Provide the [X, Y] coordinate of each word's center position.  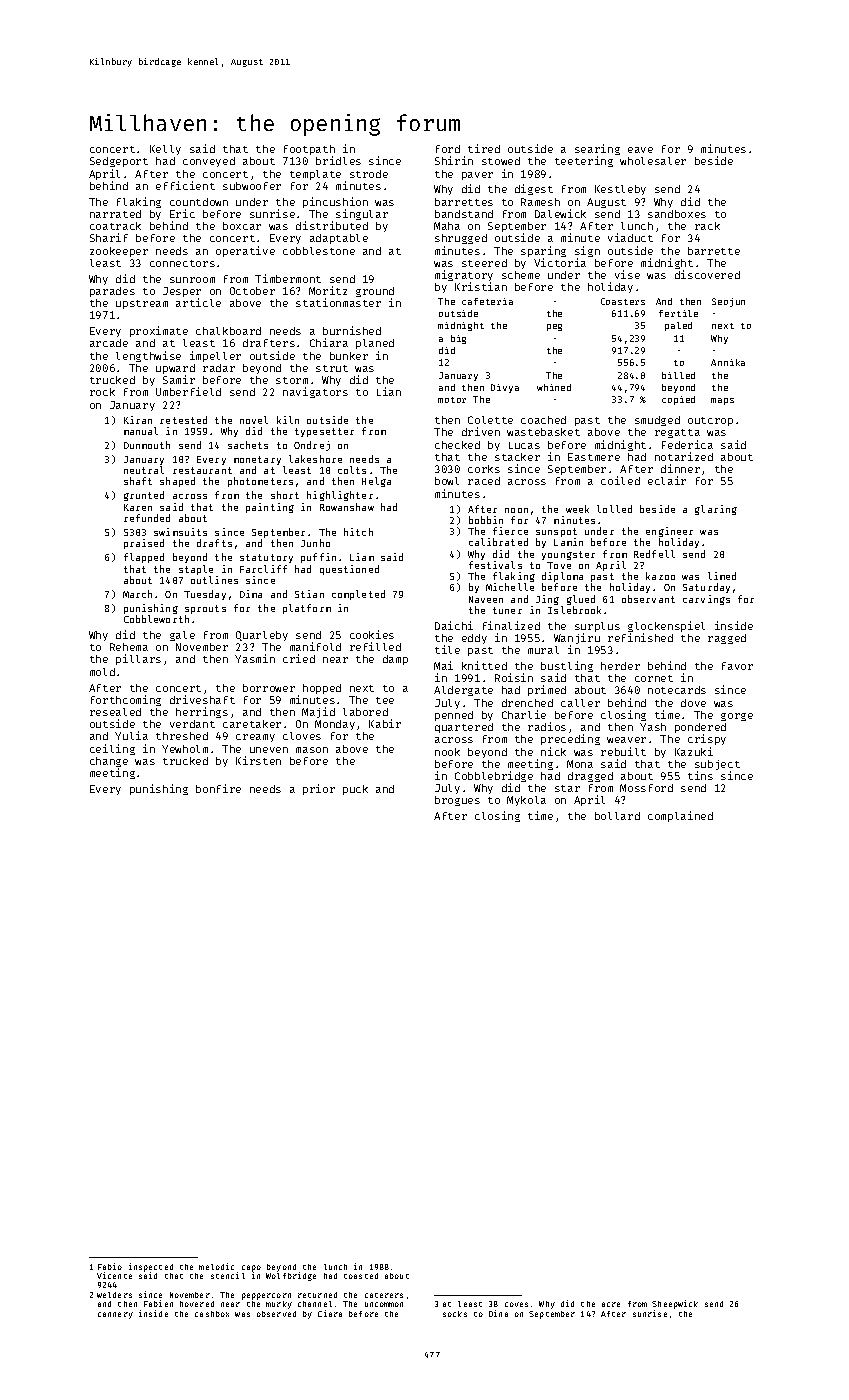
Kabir [385, 723]
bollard [617, 816]
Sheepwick [675, 1304]
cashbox [212, 1314]
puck [355, 790]
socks [455, 1314]
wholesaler [653, 161]
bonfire [218, 788]
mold [102, 672]
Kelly [165, 150]
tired [484, 148]
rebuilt [623, 751]
